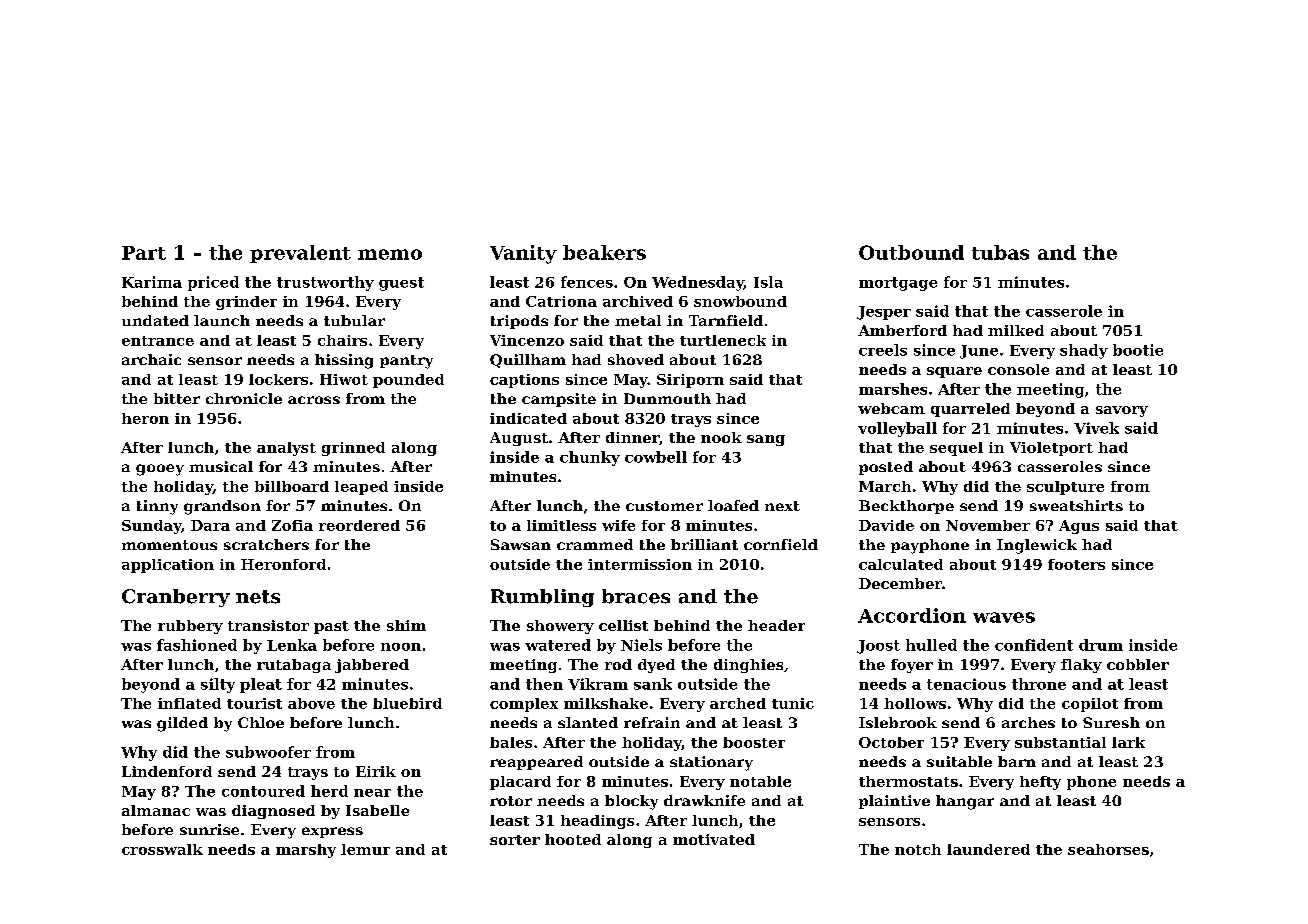 This screenshot has height=924, width=1308. What do you see at coordinates (604, 252) in the screenshot?
I see `beakers` at bounding box center [604, 252].
